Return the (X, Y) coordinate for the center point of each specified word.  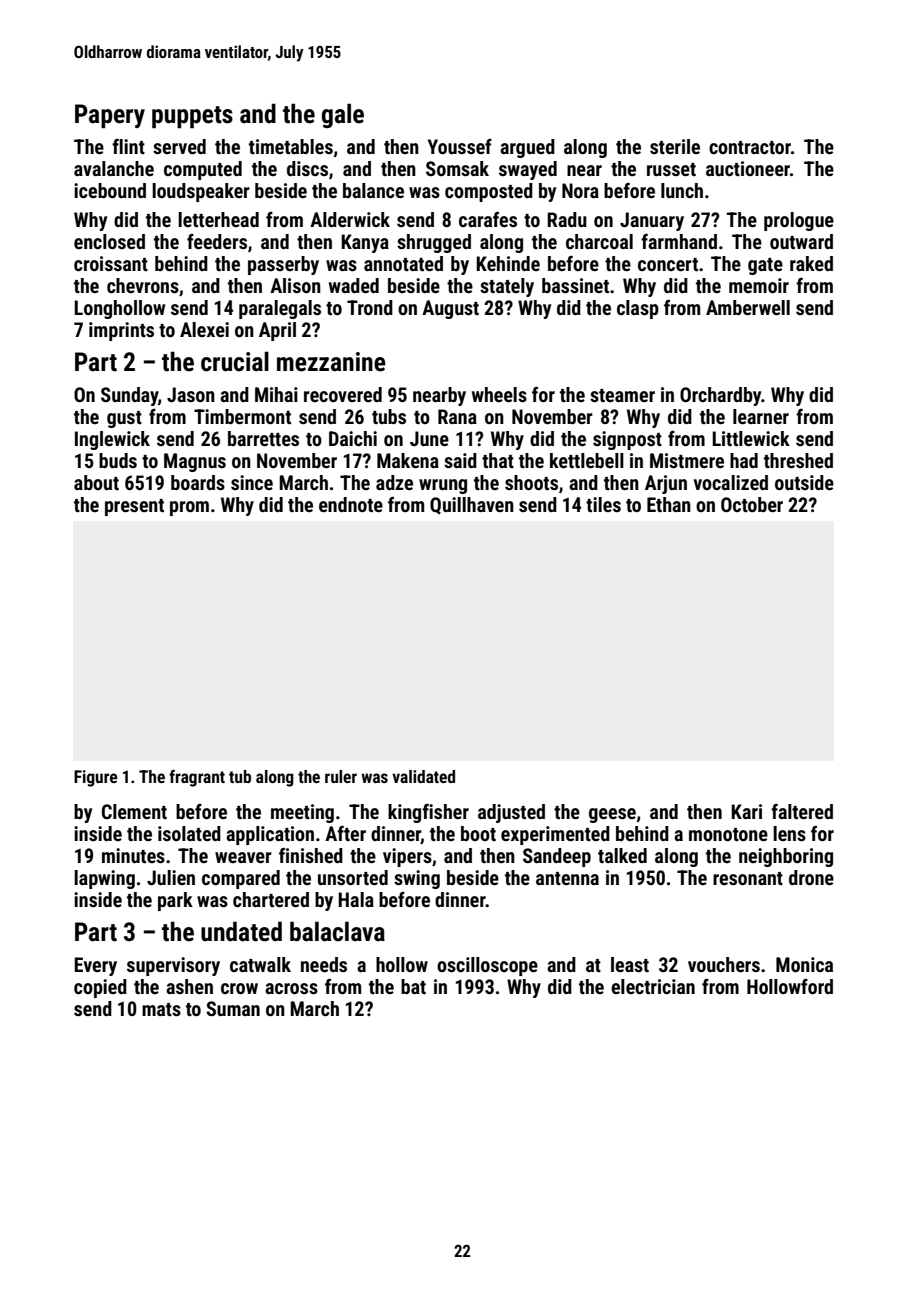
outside (804, 482)
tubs (389, 416)
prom (189, 508)
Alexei (204, 329)
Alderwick (350, 219)
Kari (746, 811)
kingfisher (428, 813)
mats (161, 1009)
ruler (341, 776)
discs (307, 168)
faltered (802, 811)
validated (423, 776)
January (652, 221)
